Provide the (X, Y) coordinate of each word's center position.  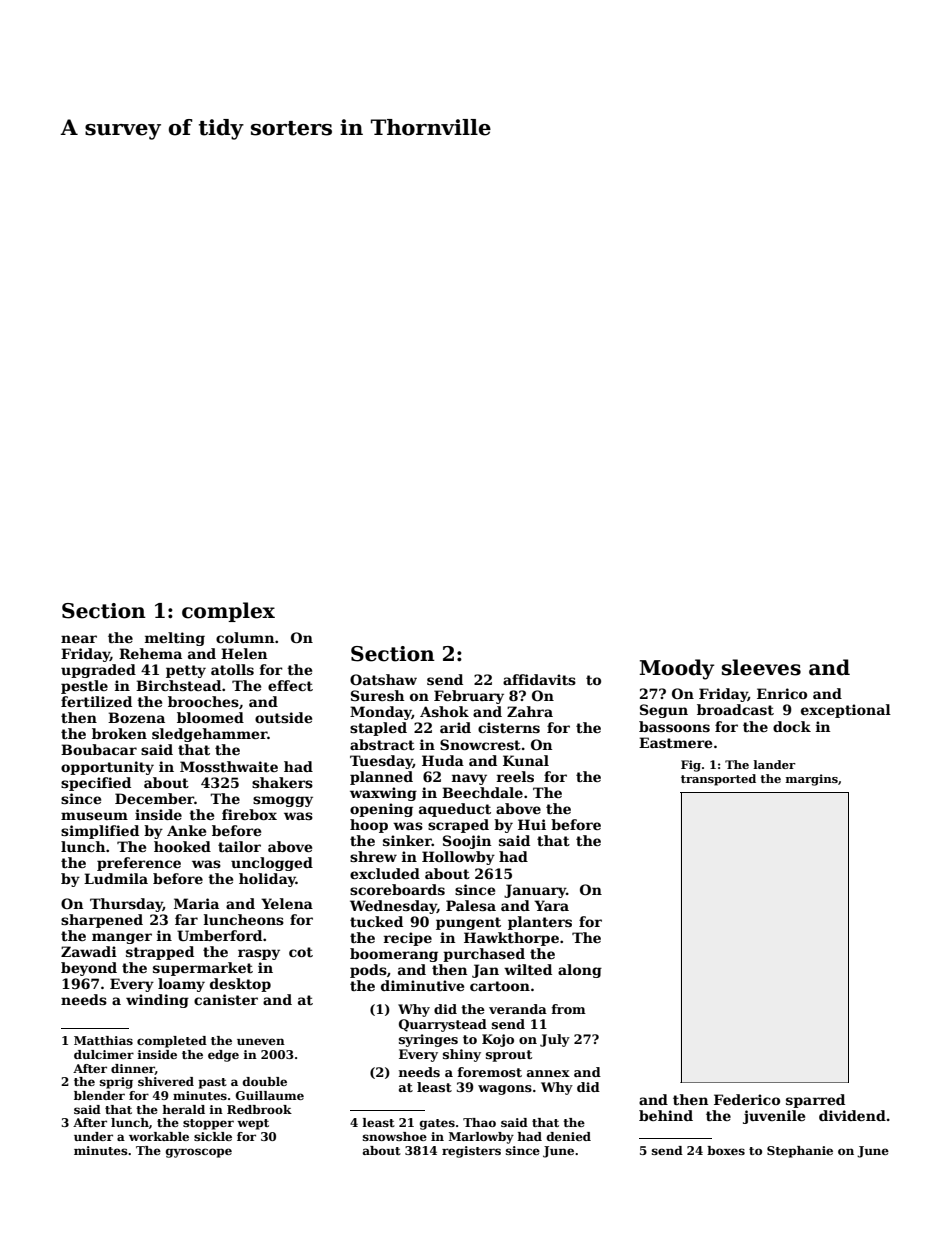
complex (228, 612)
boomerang (394, 955)
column (245, 637)
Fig (691, 766)
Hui (532, 824)
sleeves (761, 667)
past (212, 1083)
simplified (100, 832)
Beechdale (482, 792)
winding (157, 1001)
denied (568, 1136)
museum (94, 816)
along (580, 971)
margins (812, 780)
